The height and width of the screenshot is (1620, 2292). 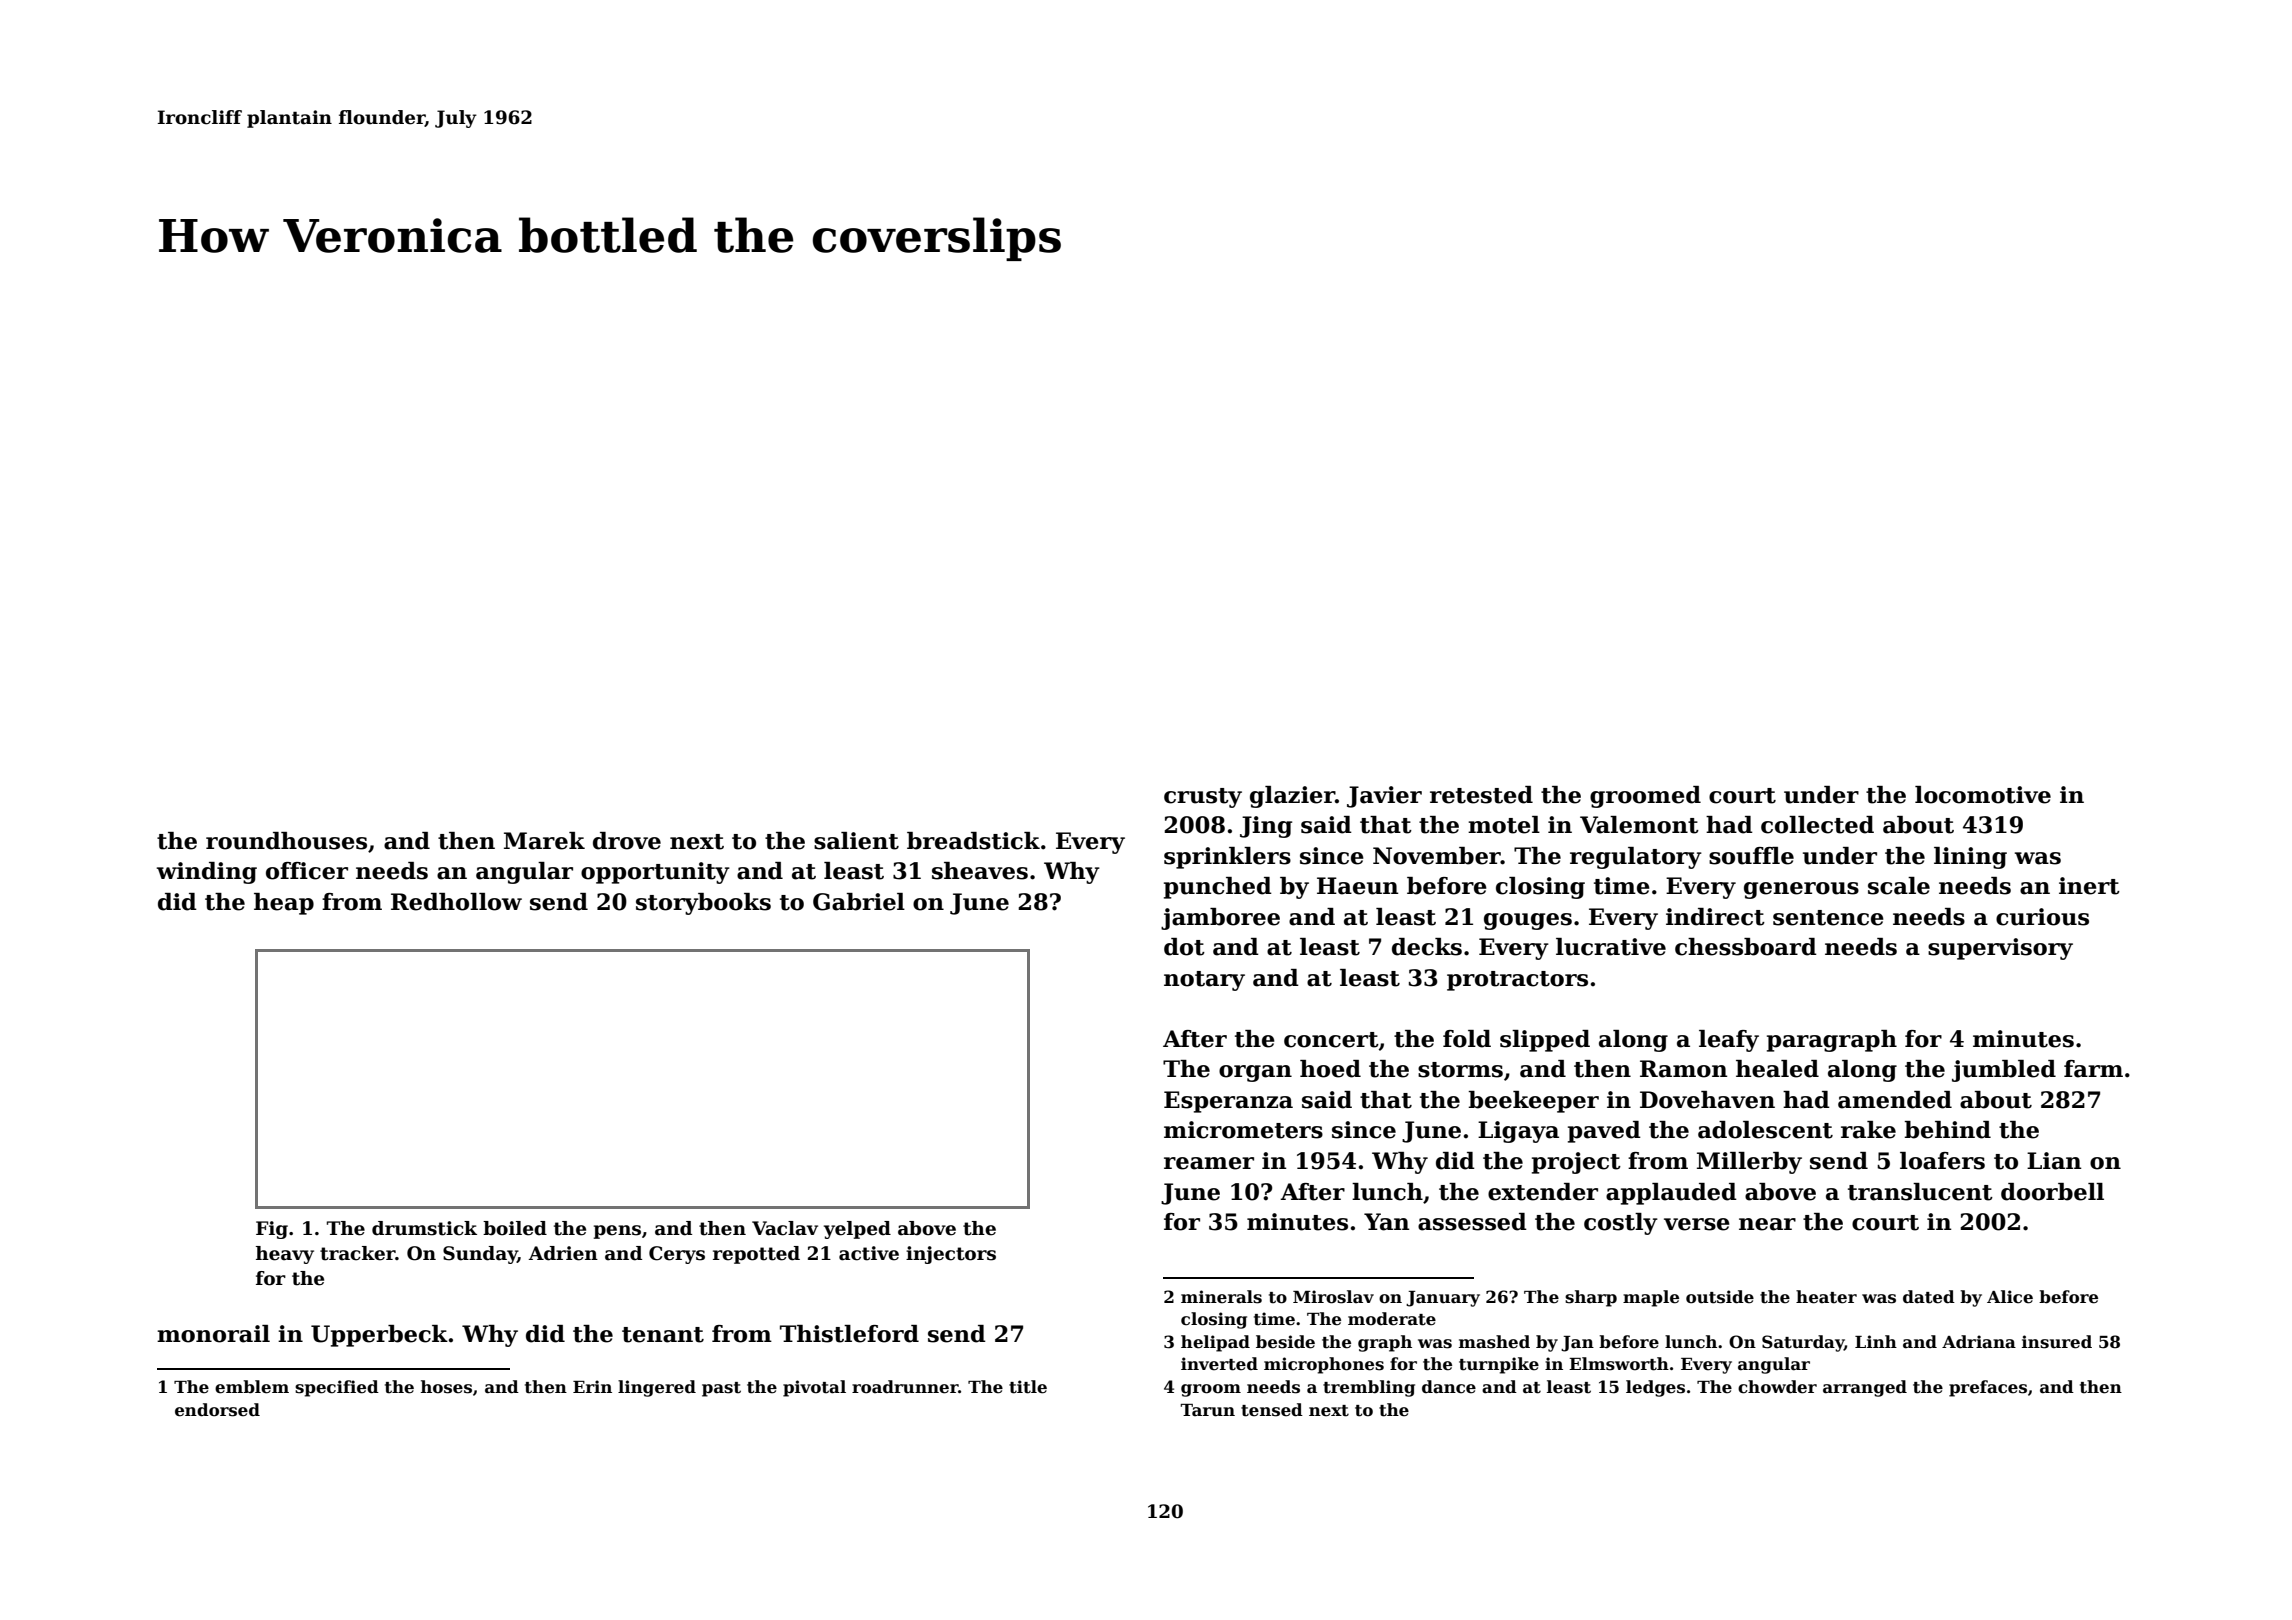 I want to click on reamer, so click(x=1209, y=1163).
